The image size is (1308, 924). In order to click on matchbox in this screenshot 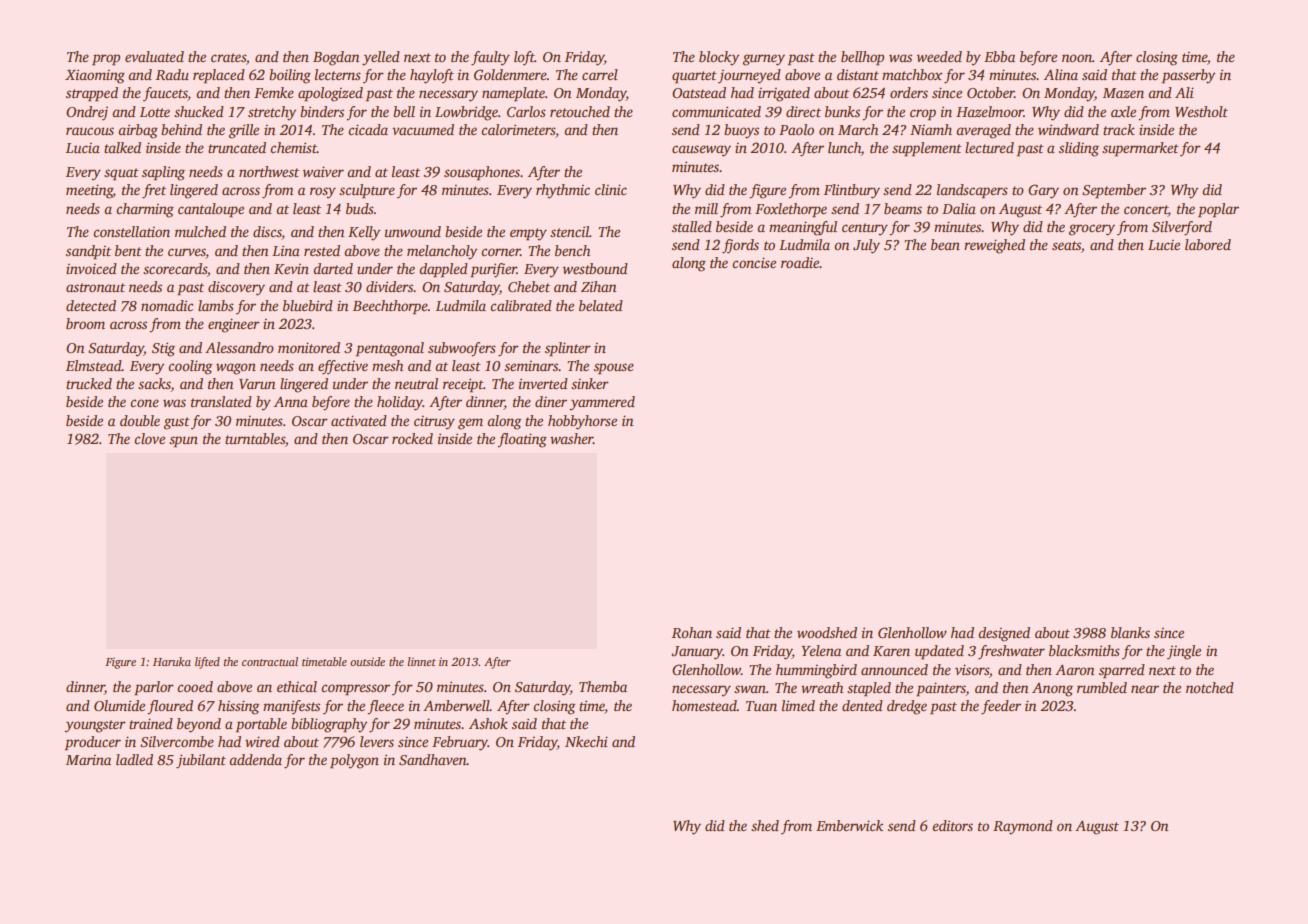, I will do `click(912, 74)`.
